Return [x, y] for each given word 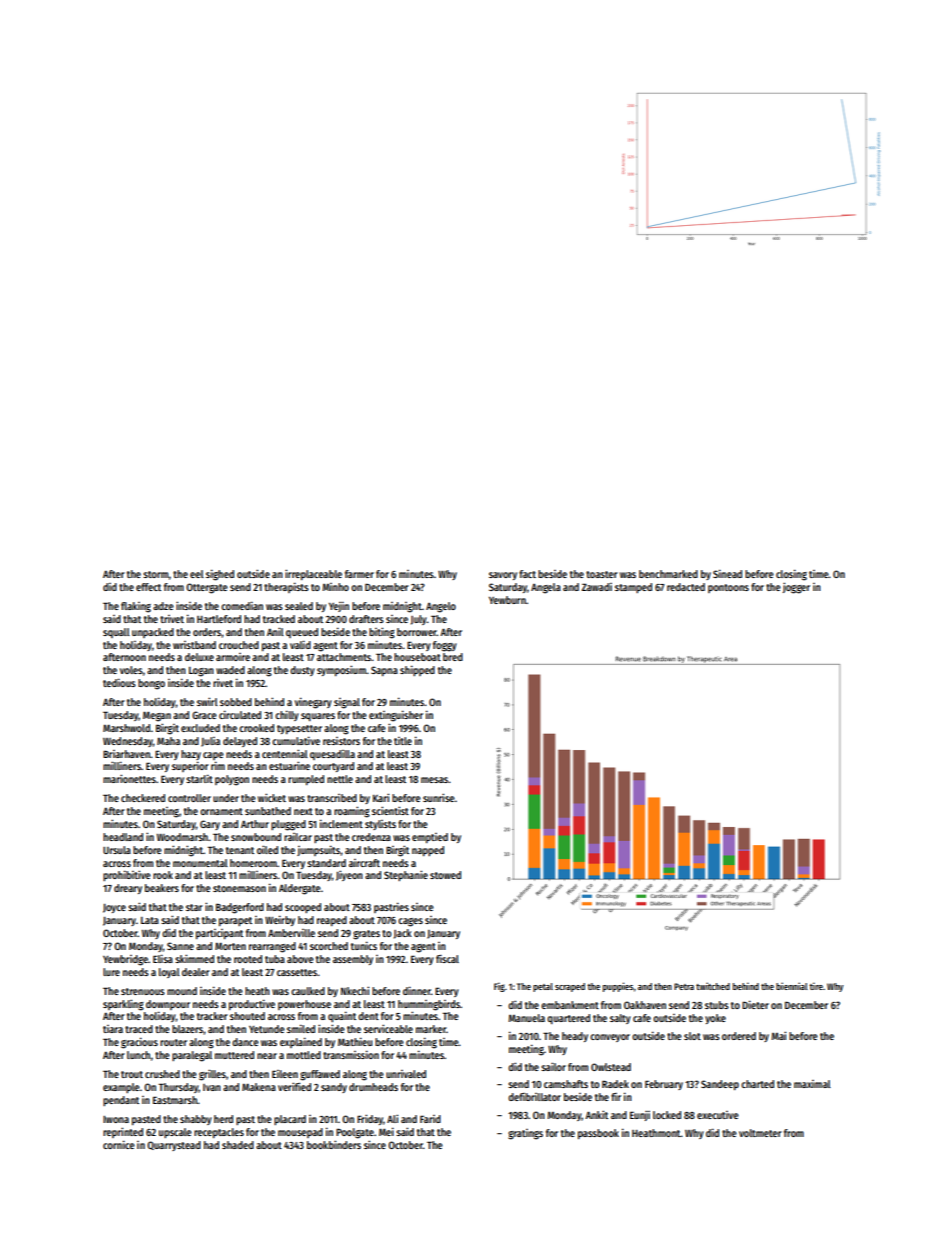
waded [230, 670]
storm [156, 574]
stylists [380, 825]
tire [816, 986]
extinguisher [396, 716]
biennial [792, 986]
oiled [267, 849]
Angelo [441, 607]
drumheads [373, 1087]
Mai [778, 1035]
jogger [796, 588]
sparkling [123, 1005]
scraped [570, 987]
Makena [259, 1087]
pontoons [728, 588]
